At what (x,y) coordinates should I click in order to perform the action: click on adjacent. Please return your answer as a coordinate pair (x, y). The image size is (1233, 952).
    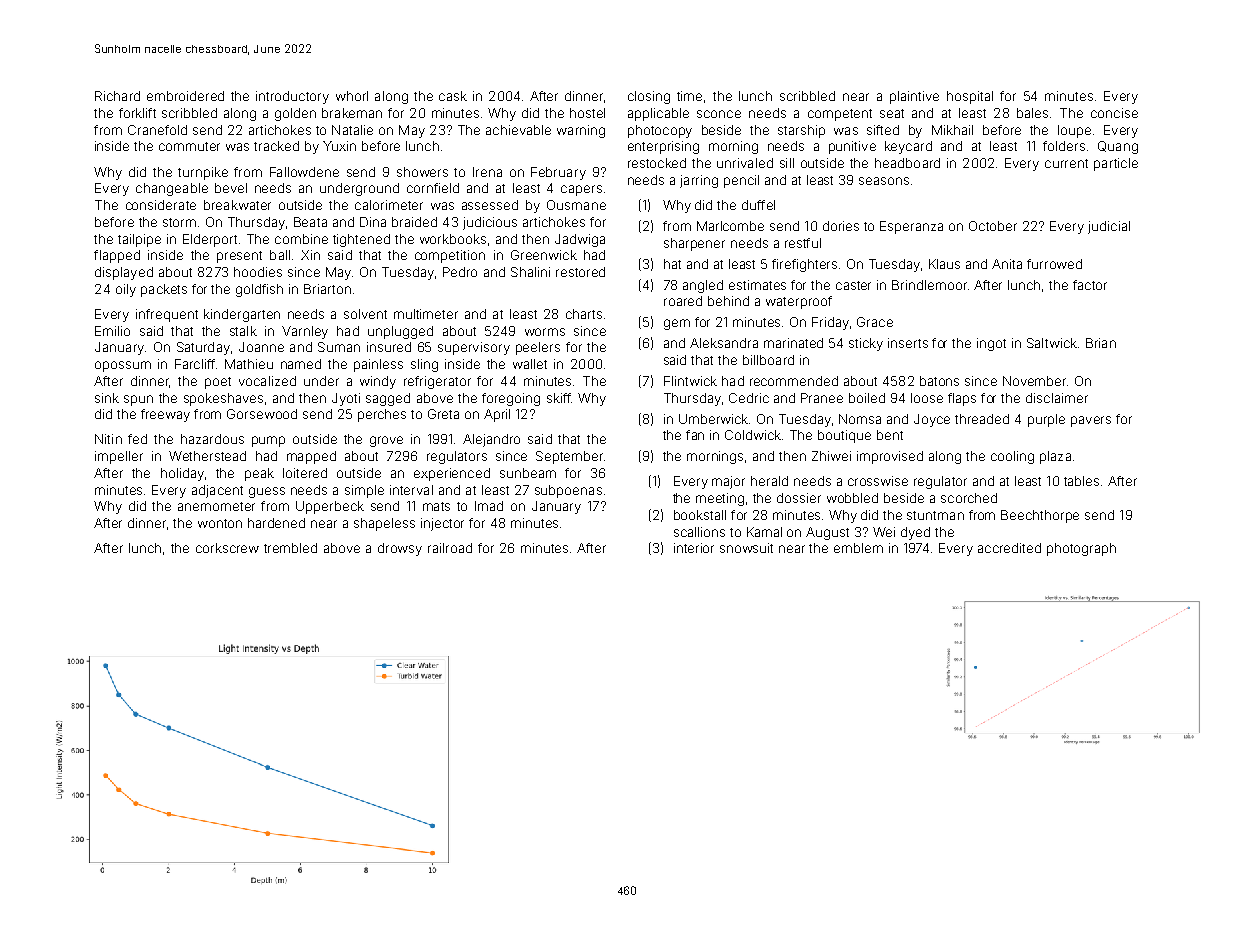
    Looking at the image, I should click on (217, 491).
